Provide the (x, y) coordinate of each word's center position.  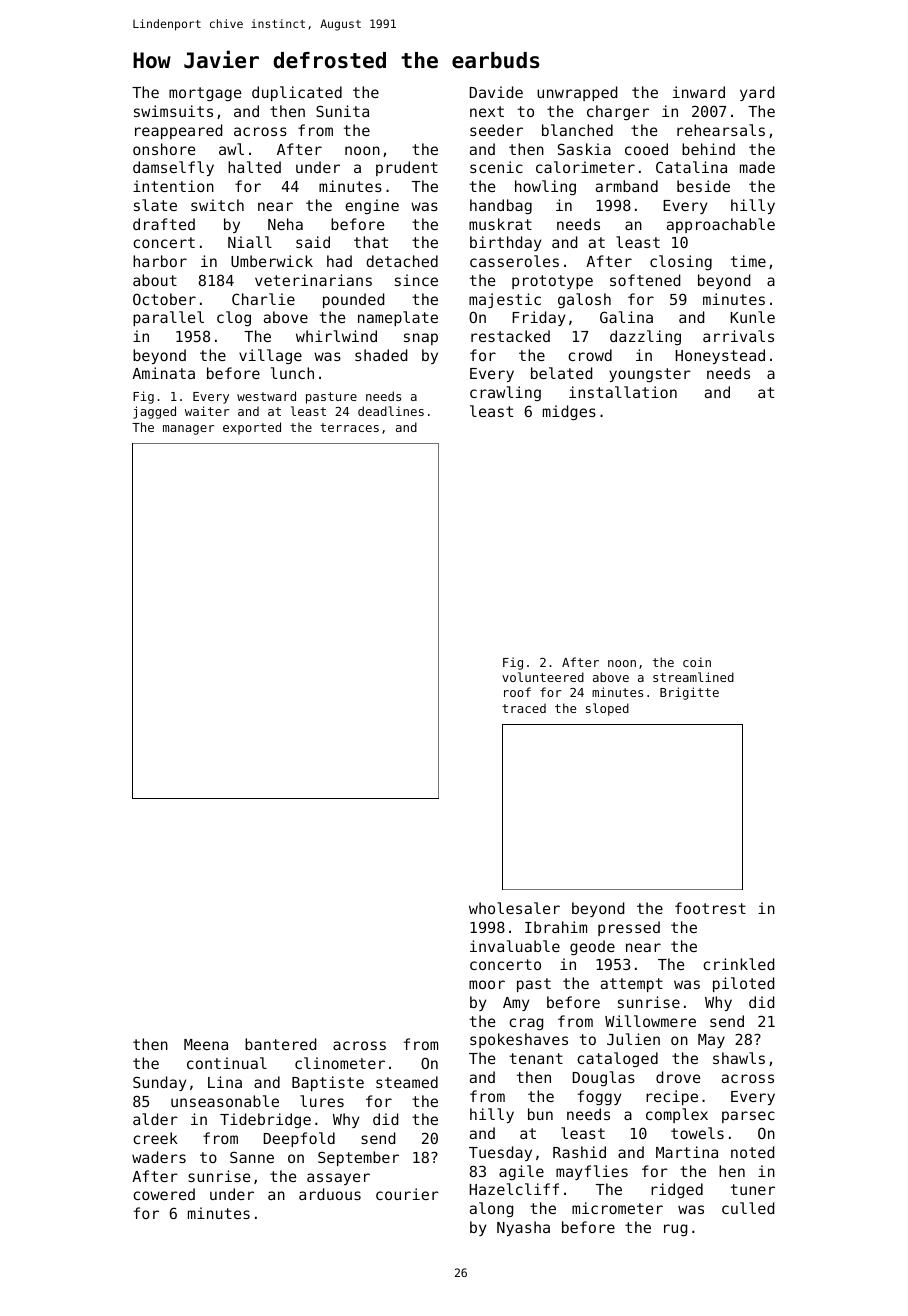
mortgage (205, 94)
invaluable (515, 946)
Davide (496, 92)
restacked (510, 336)
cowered (164, 1194)
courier (407, 1194)
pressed (629, 928)
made (757, 167)
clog (234, 318)
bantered (280, 1044)
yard (757, 93)
